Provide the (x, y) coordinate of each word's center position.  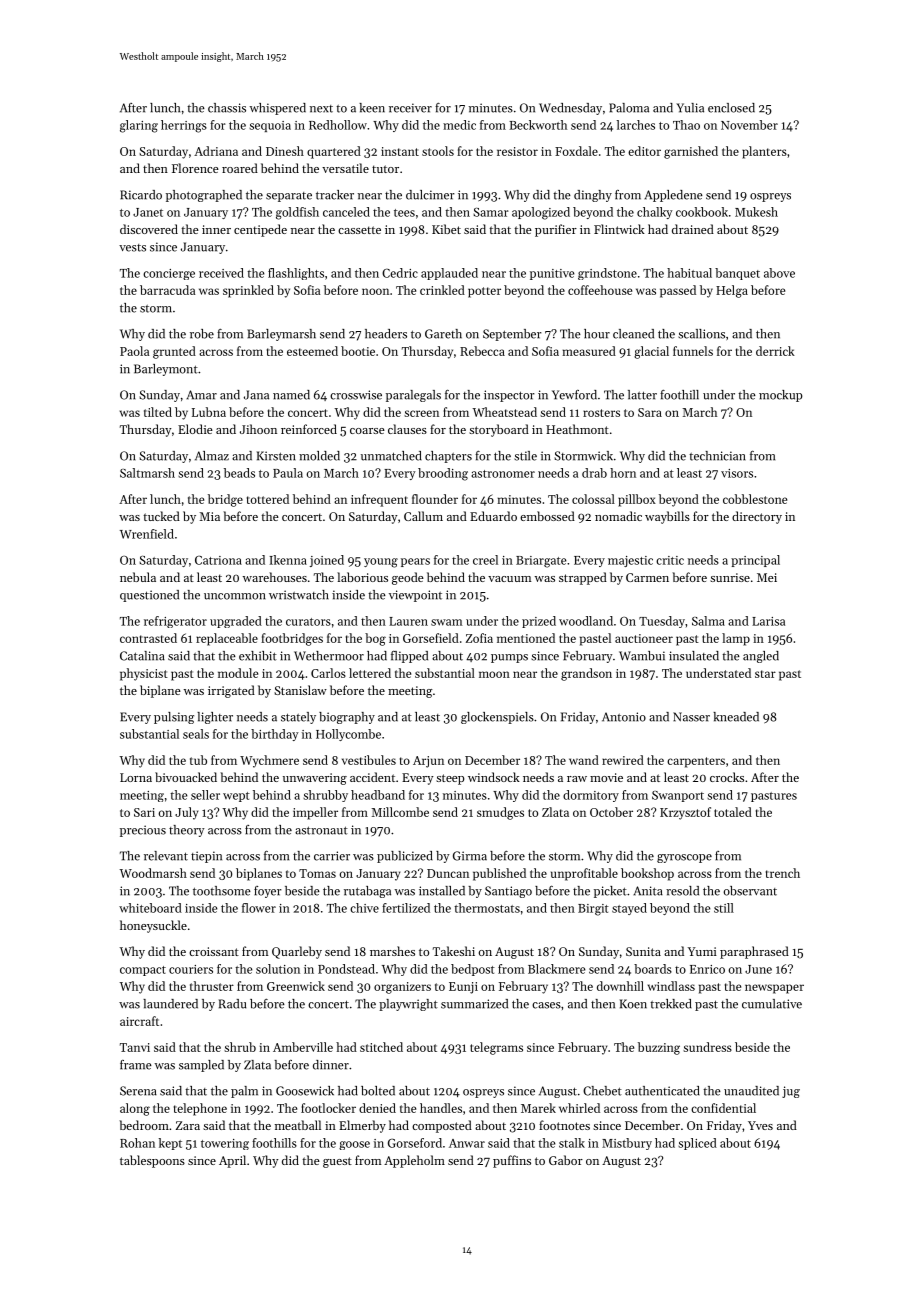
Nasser (691, 717)
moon (494, 674)
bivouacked (186, 777)
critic (670, 560)
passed (678, 291)
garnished (691, 152)
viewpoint (415, 596)
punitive (552, 274)
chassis (227, 108)
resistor (517, 151)
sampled (201, 1066)
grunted (174, 352)
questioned (149, 596)
